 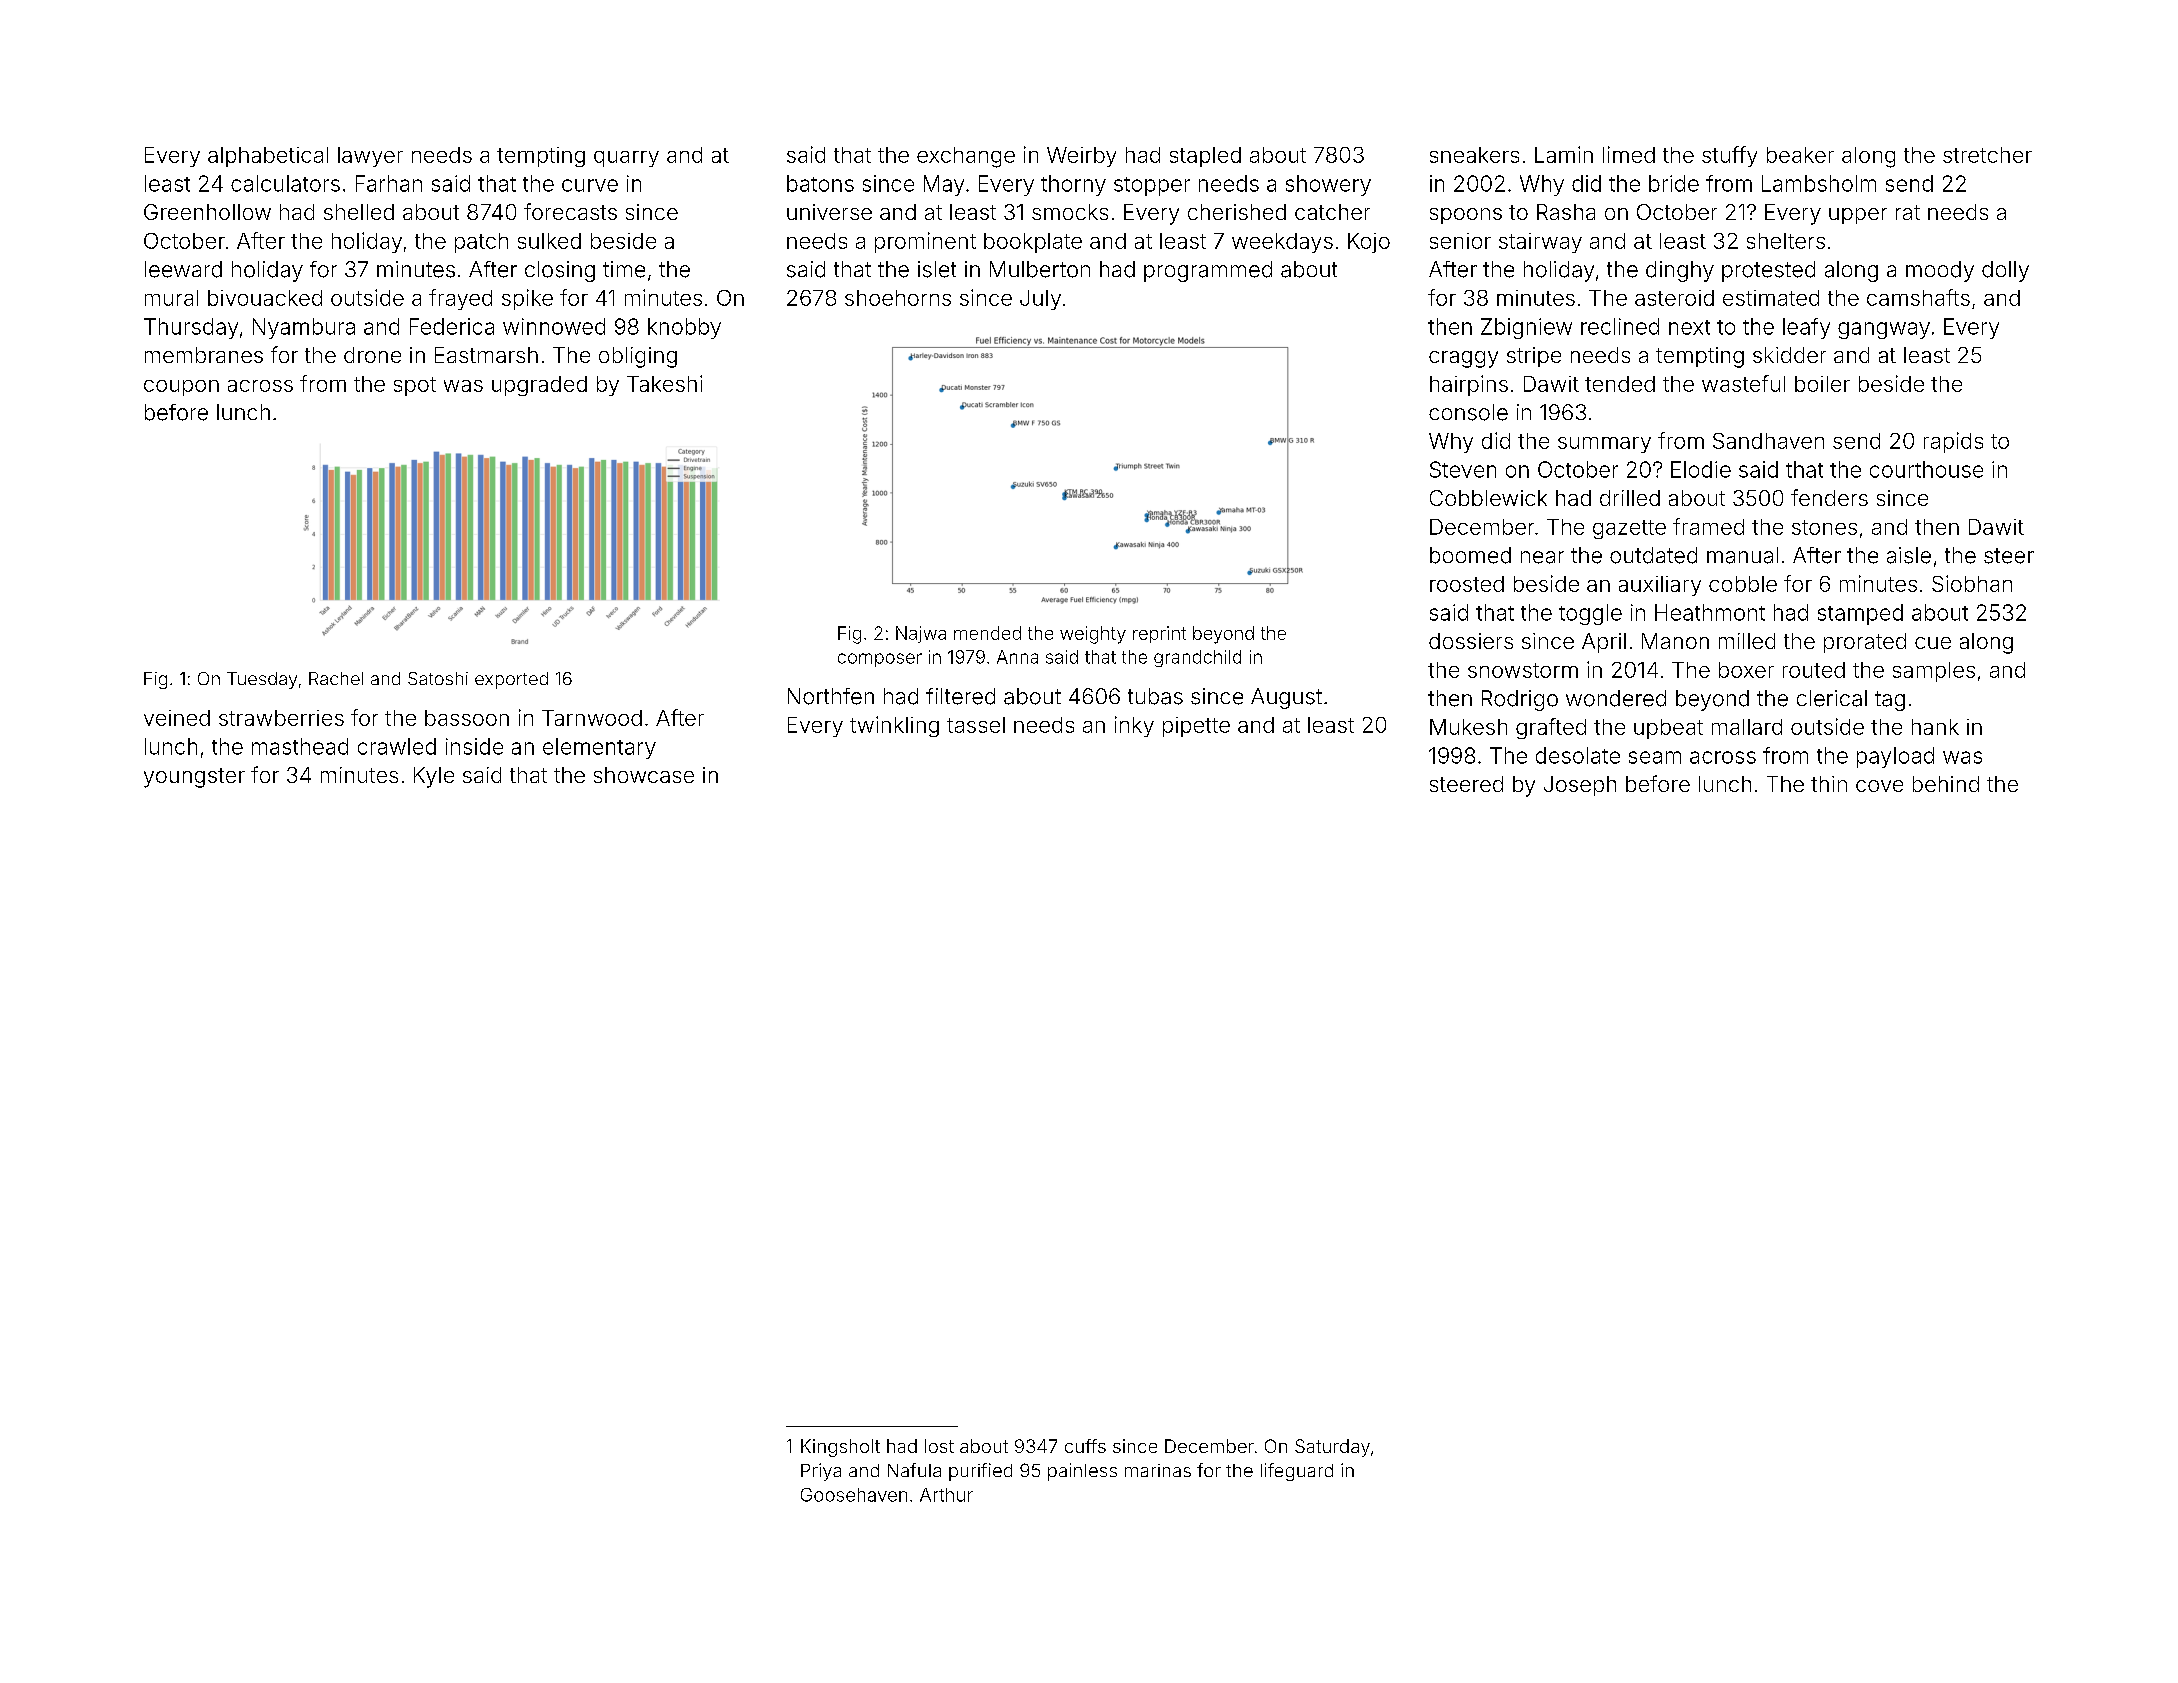 I want to click on Joseph, so click(x=1580, y=786).
